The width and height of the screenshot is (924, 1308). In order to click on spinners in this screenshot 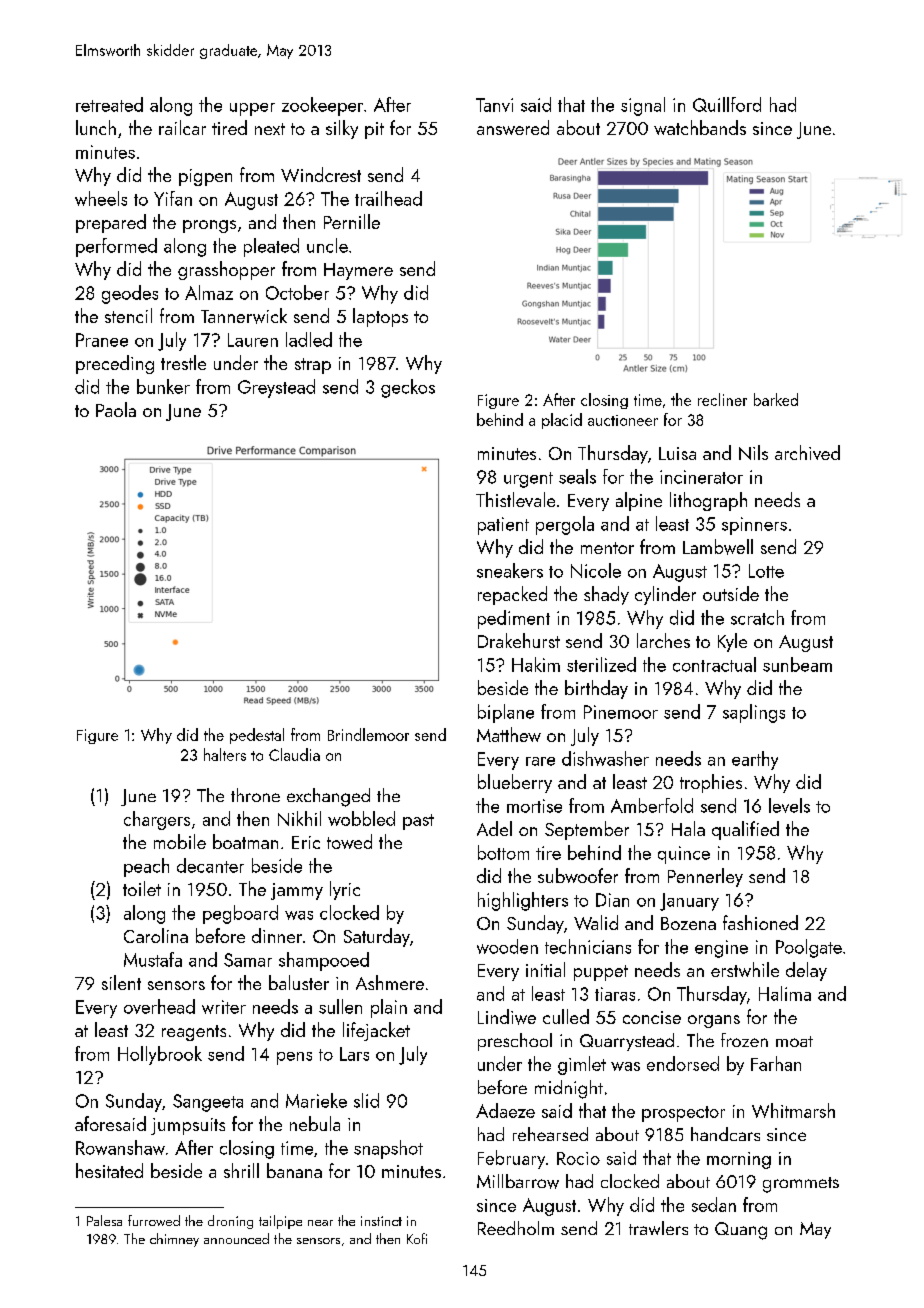, I will do `click(754, 526)`.
